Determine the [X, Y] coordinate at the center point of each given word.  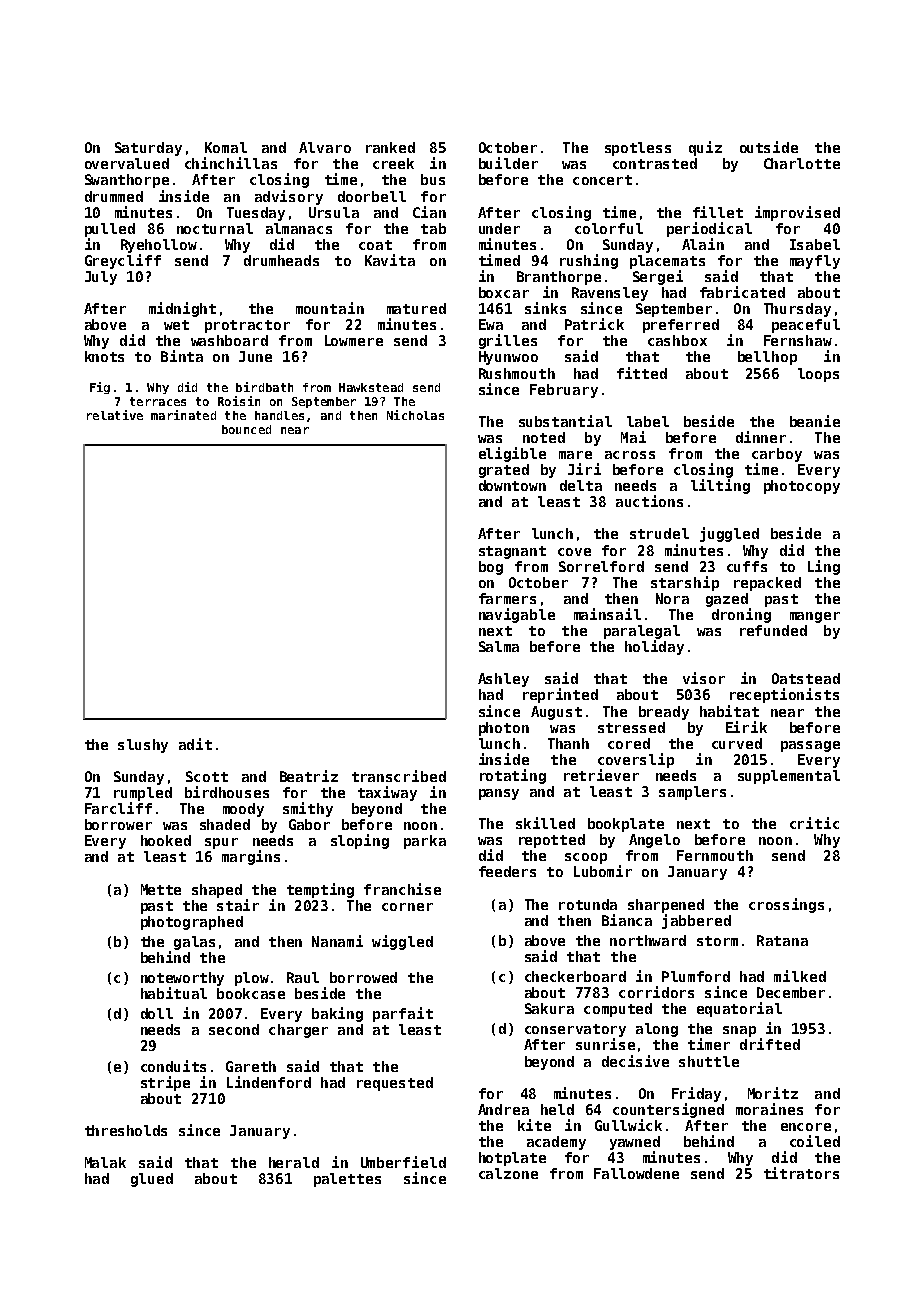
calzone [508, 1173]
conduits [173, 1066]
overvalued [127, 163]
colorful [609, 228]
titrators [801, 1173]
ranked [390, 147]
